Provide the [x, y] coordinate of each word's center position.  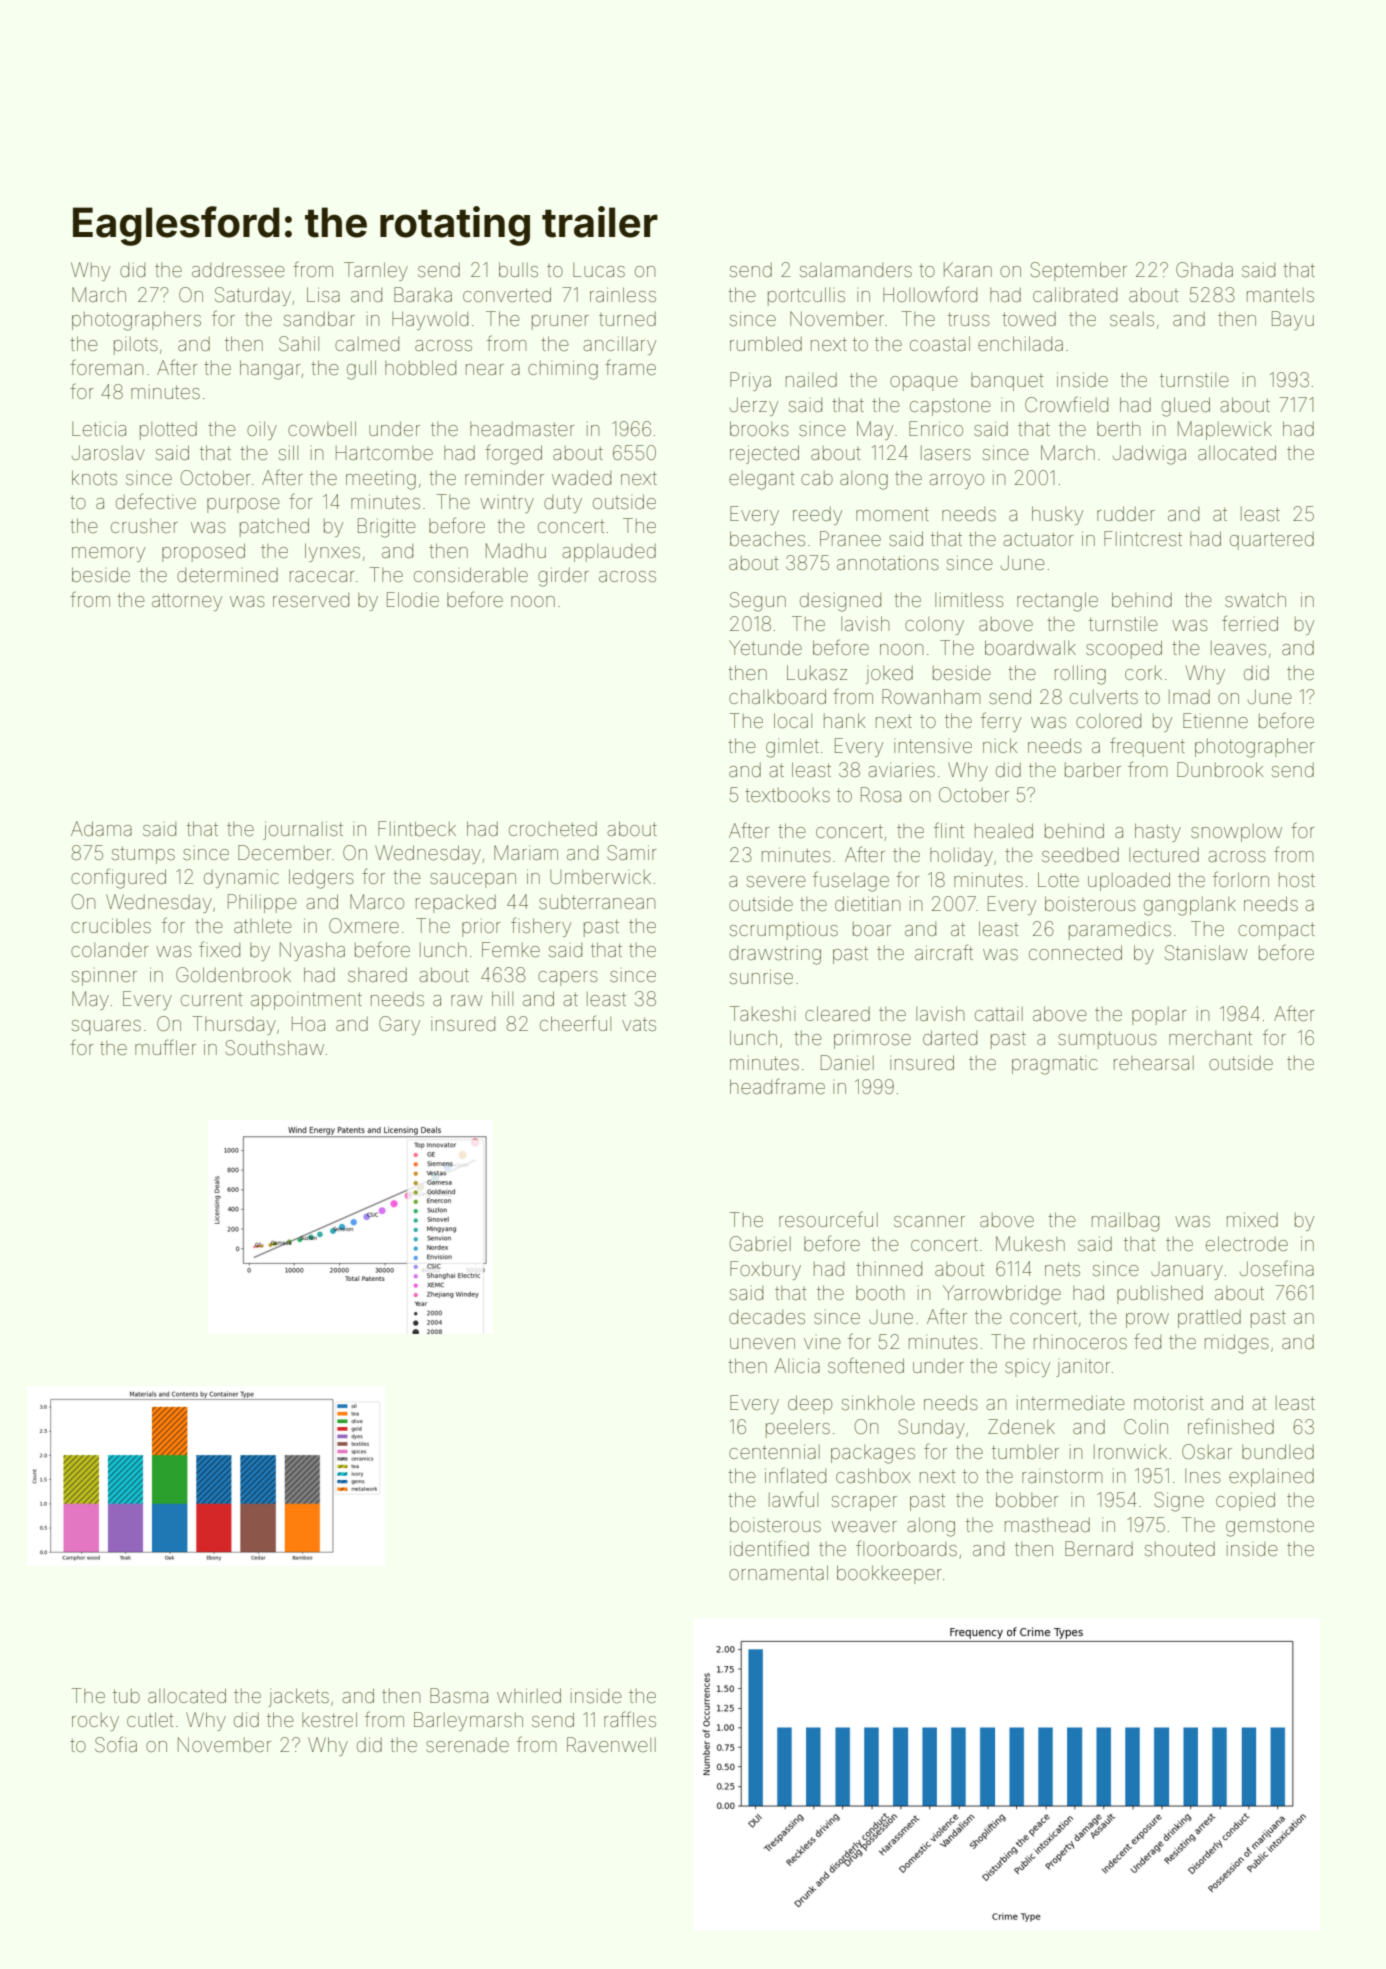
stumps [143, 855]
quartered [1272, 541]
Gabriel [760, 1243]
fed [1147, 1341]
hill [502, 998]
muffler [165, 1047]
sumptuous [1107, 1040]
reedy [817, 516]
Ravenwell [611, 1744]
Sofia [116, 1744]
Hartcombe [384, 453]
